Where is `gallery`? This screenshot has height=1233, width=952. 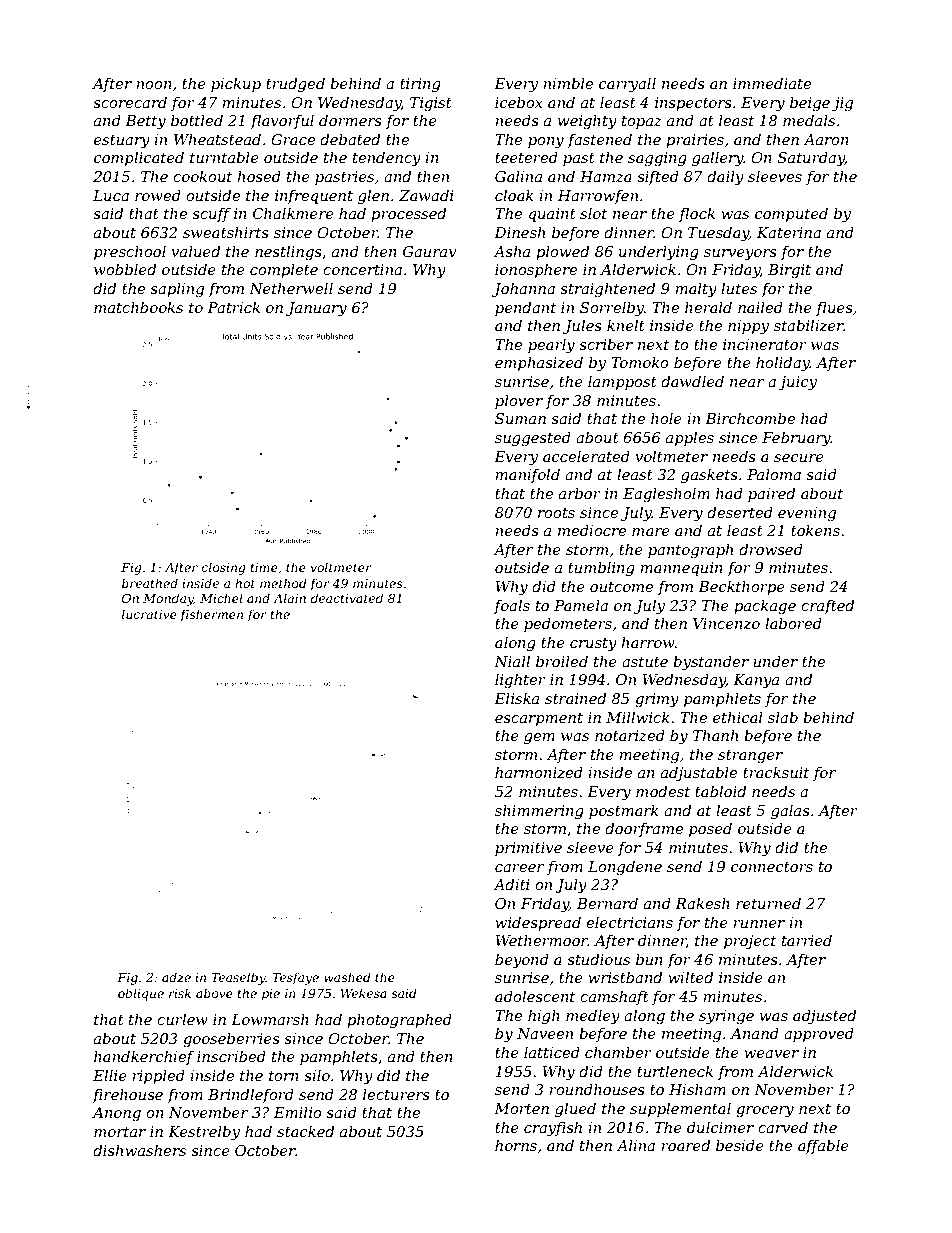
gallery is located at coordinates (718, 159).
